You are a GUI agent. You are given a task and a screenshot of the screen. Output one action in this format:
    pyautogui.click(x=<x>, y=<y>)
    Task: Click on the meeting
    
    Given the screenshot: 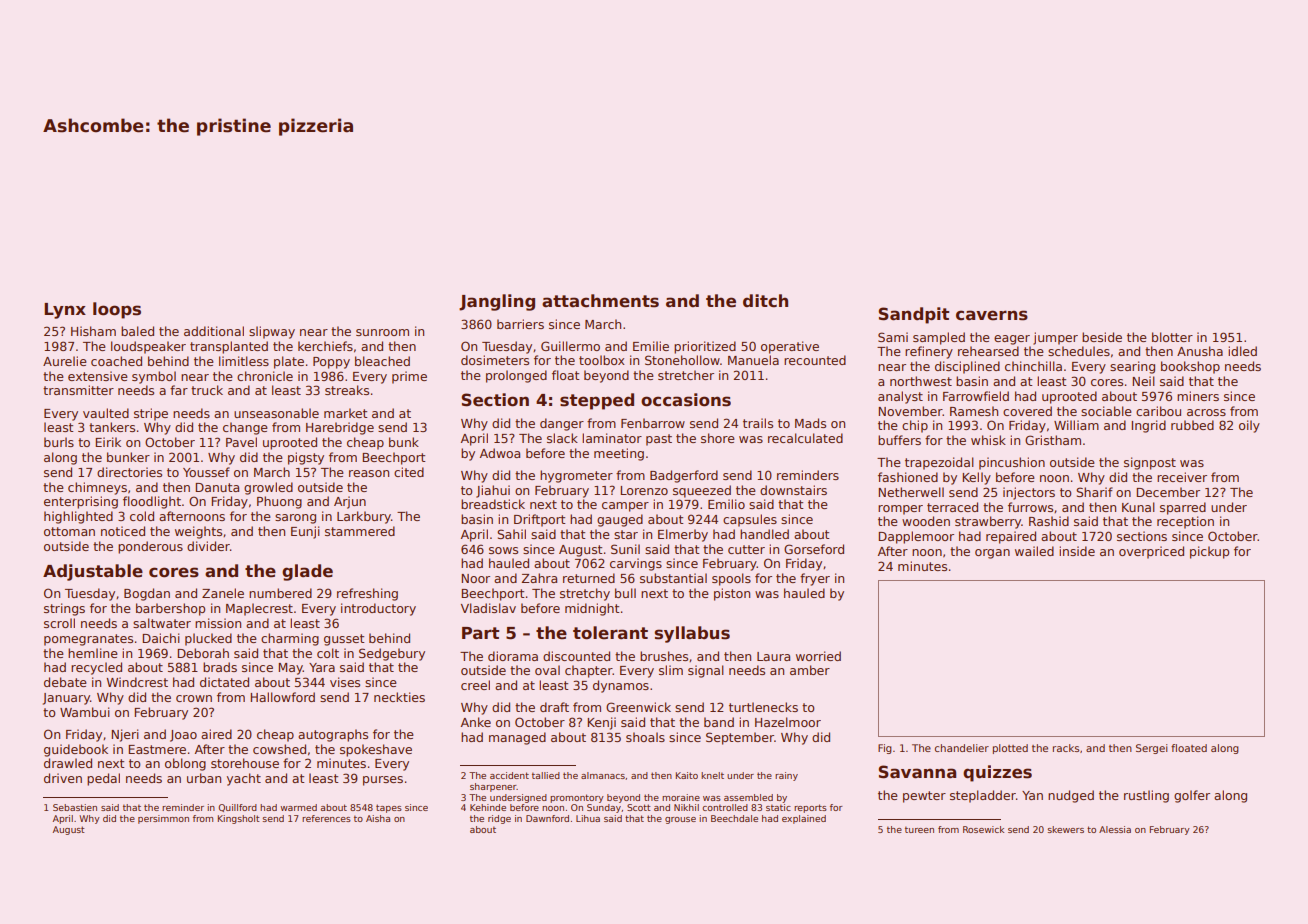 What is the action you would take?
    pyautogui.click(x=619, y=454)
